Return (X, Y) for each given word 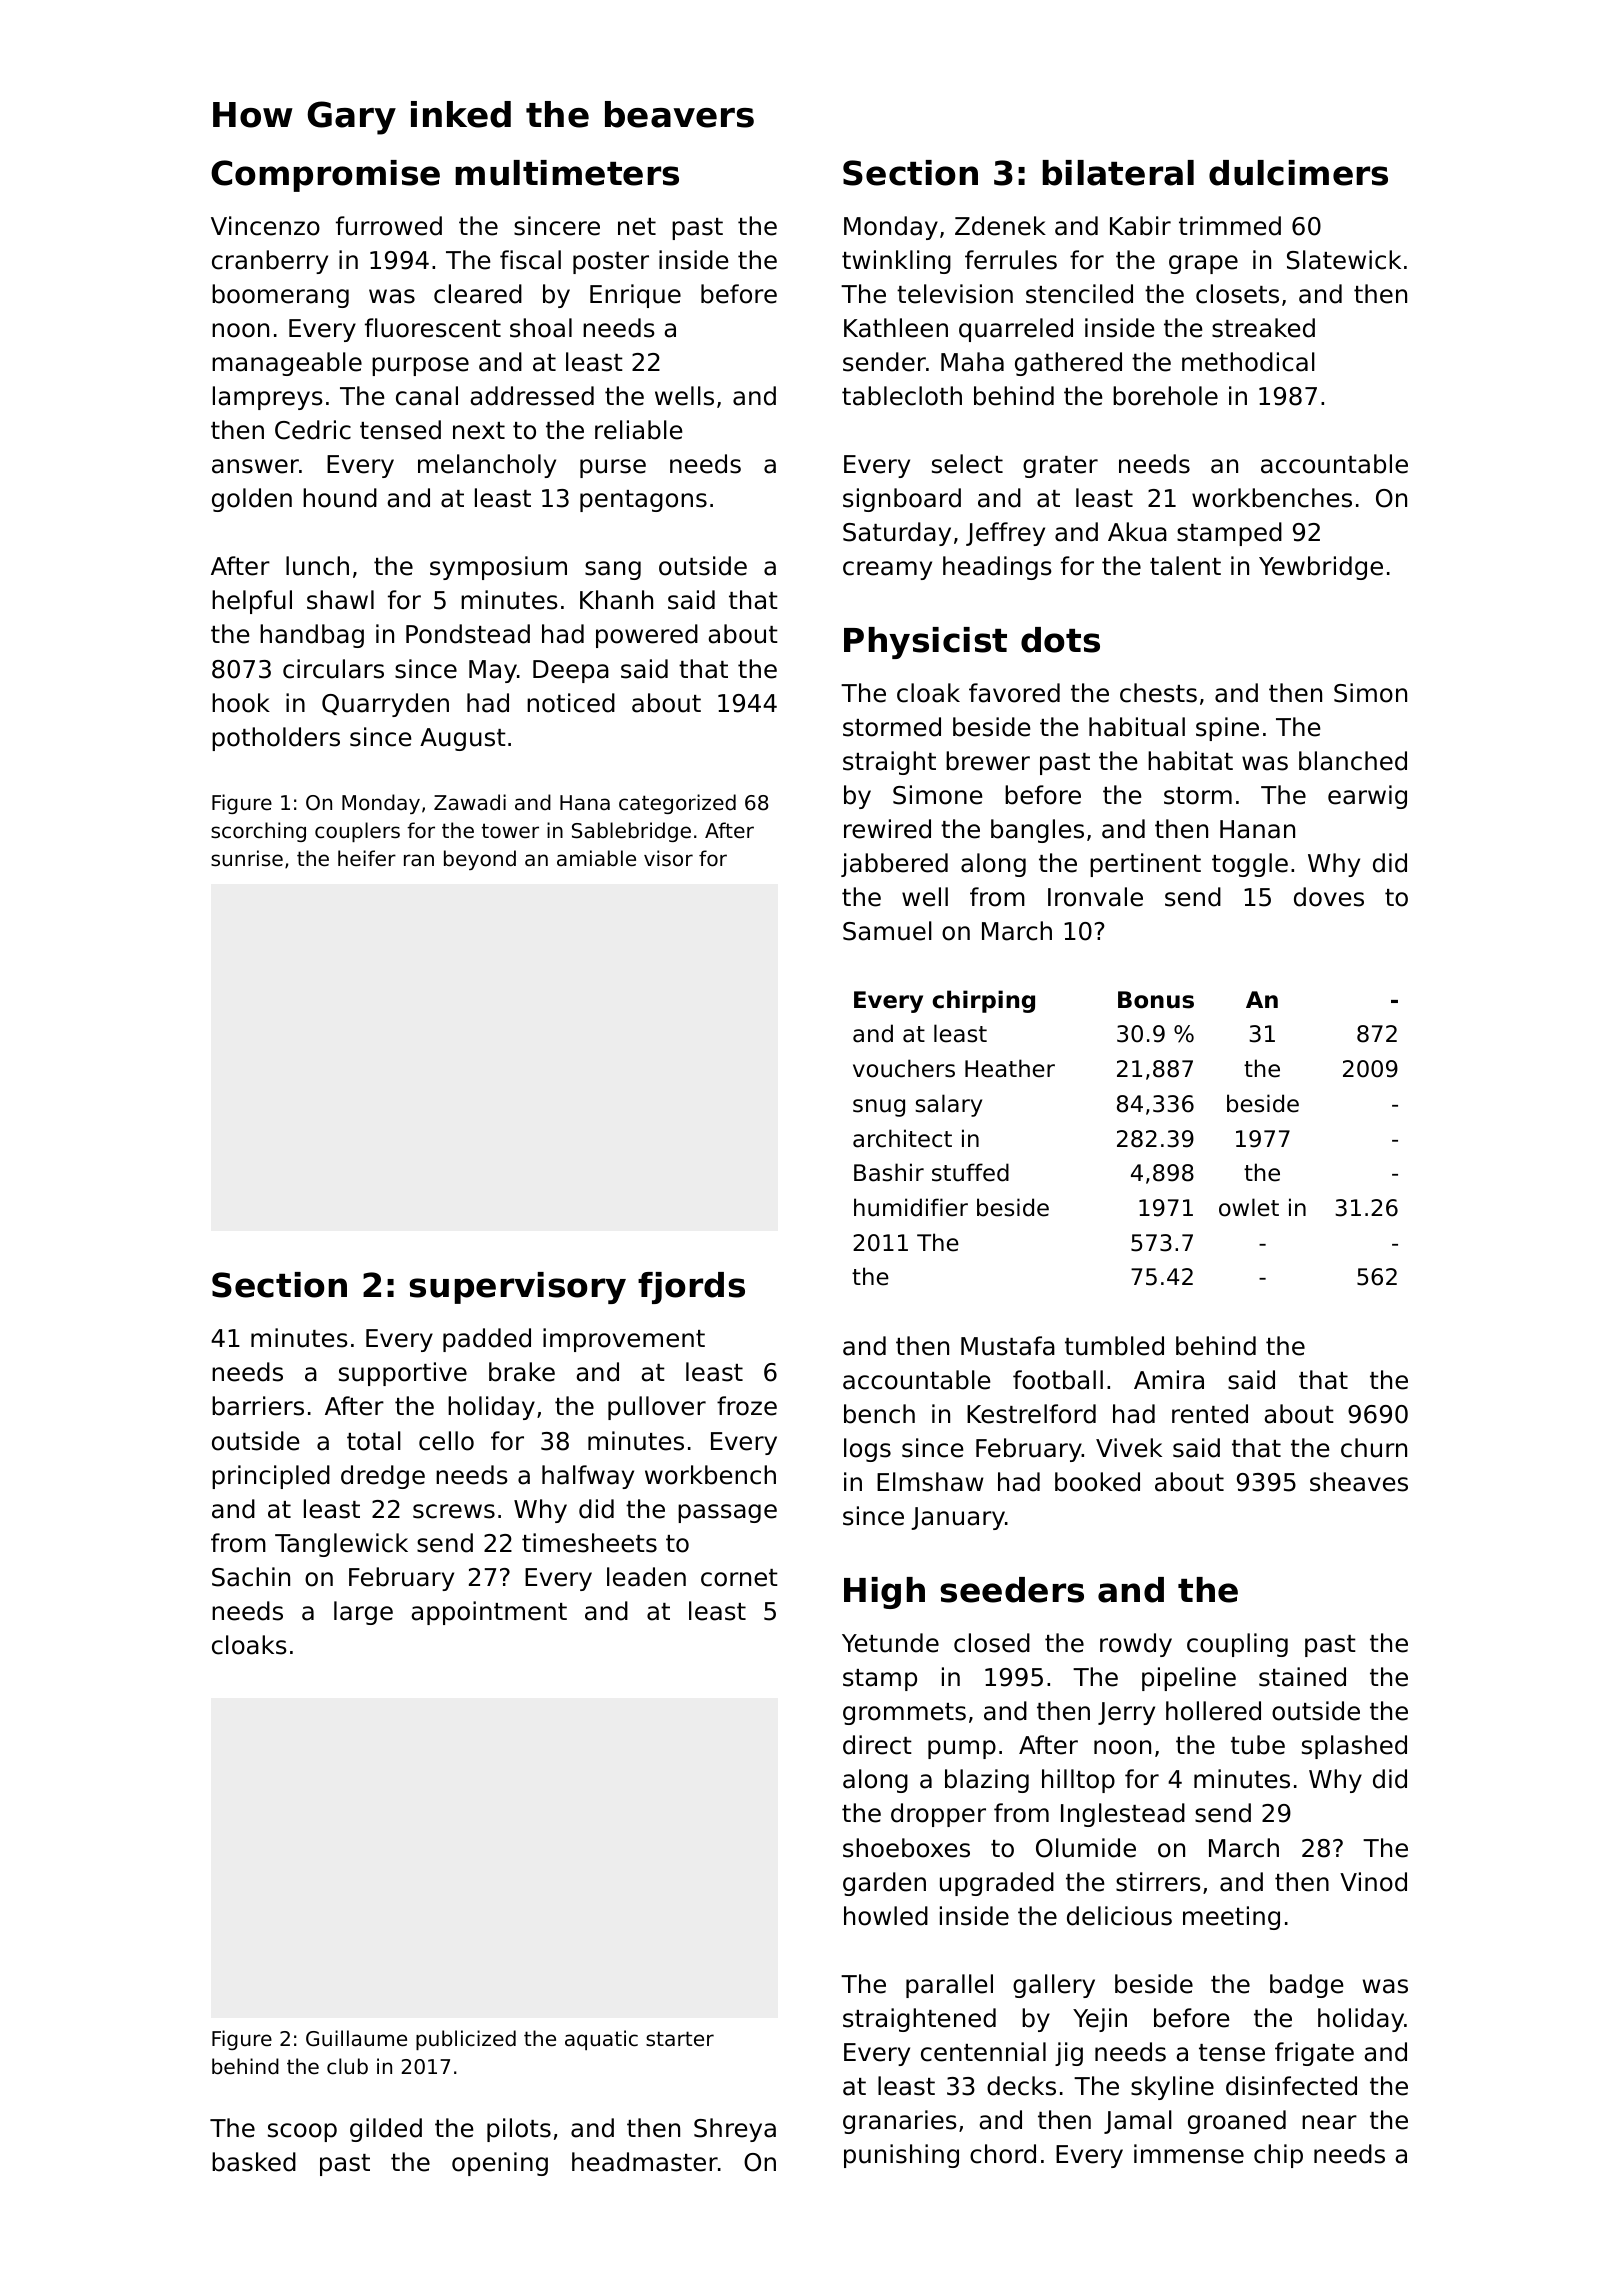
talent (1185, 566)
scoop (302, 2132)
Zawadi (470, 802)
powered (647, 636)
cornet (739, 1578)
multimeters (567, 173)
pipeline (1189, 1679)
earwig (1367, 797)
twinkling (896, 262)
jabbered (894, 865)
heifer (367, 858)
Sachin (251, 1577)
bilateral (1118, 173)
